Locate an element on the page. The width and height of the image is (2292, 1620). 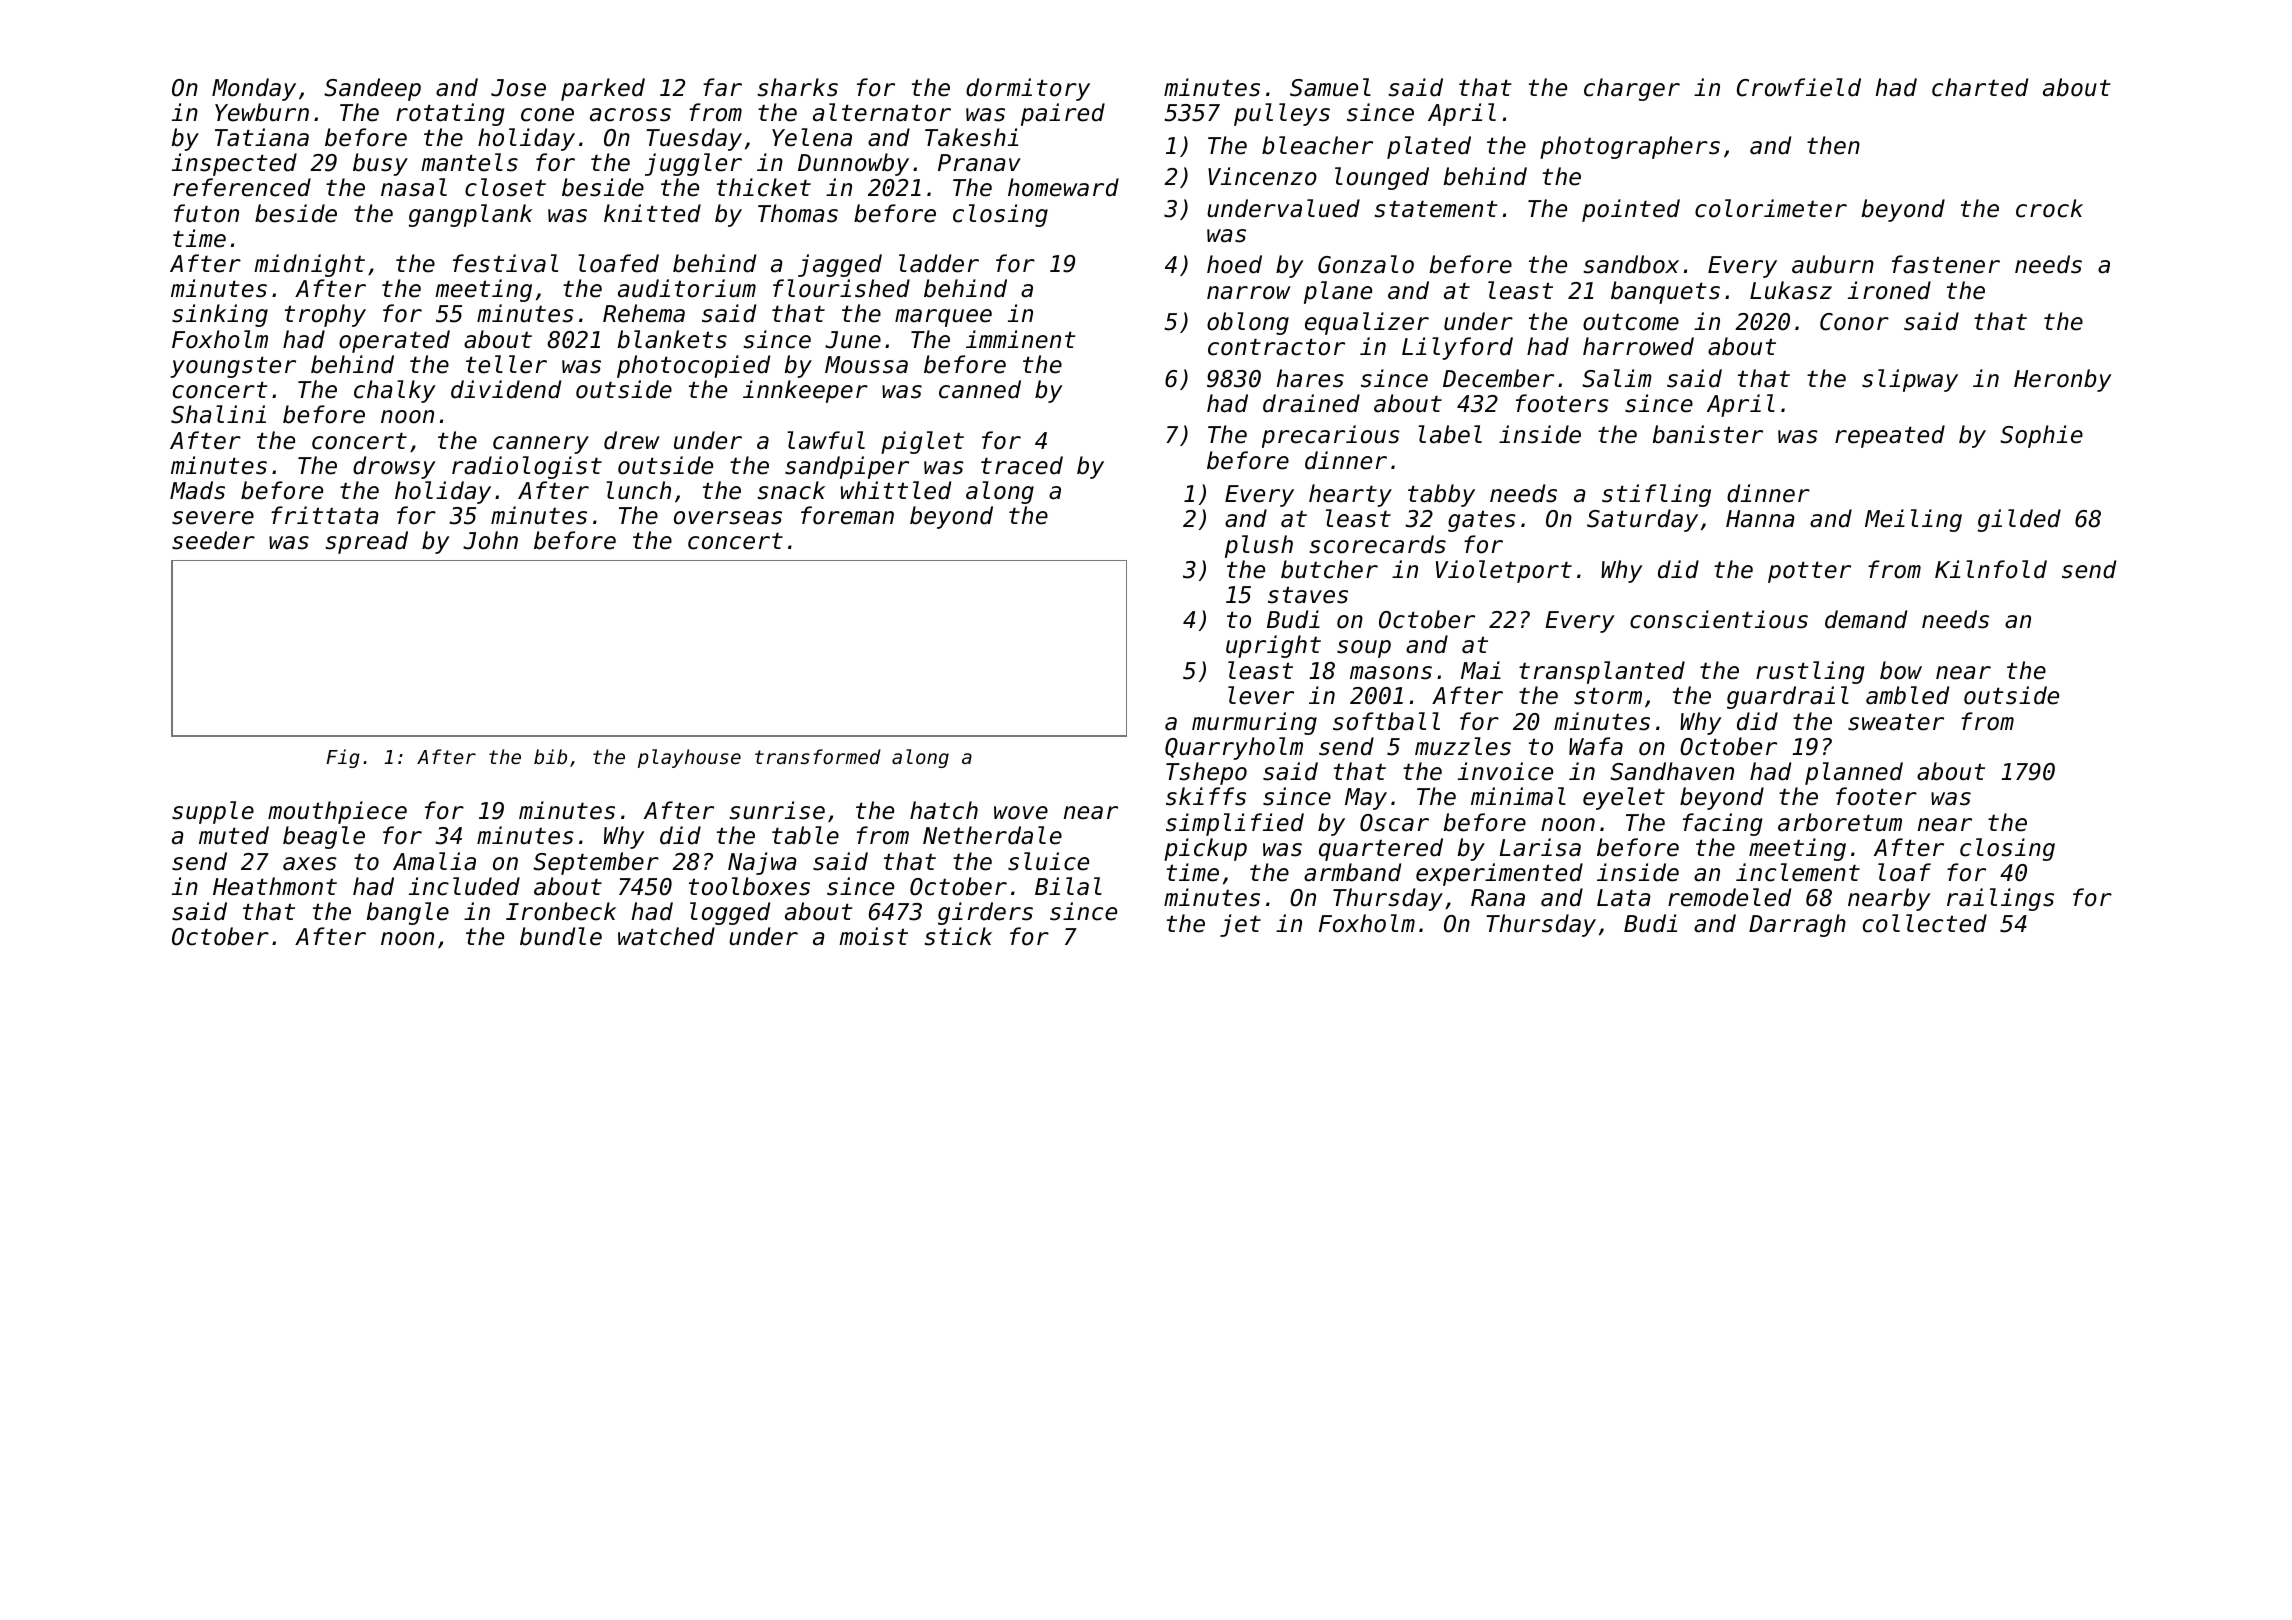
traced is located at coordinates (1022, 465).
